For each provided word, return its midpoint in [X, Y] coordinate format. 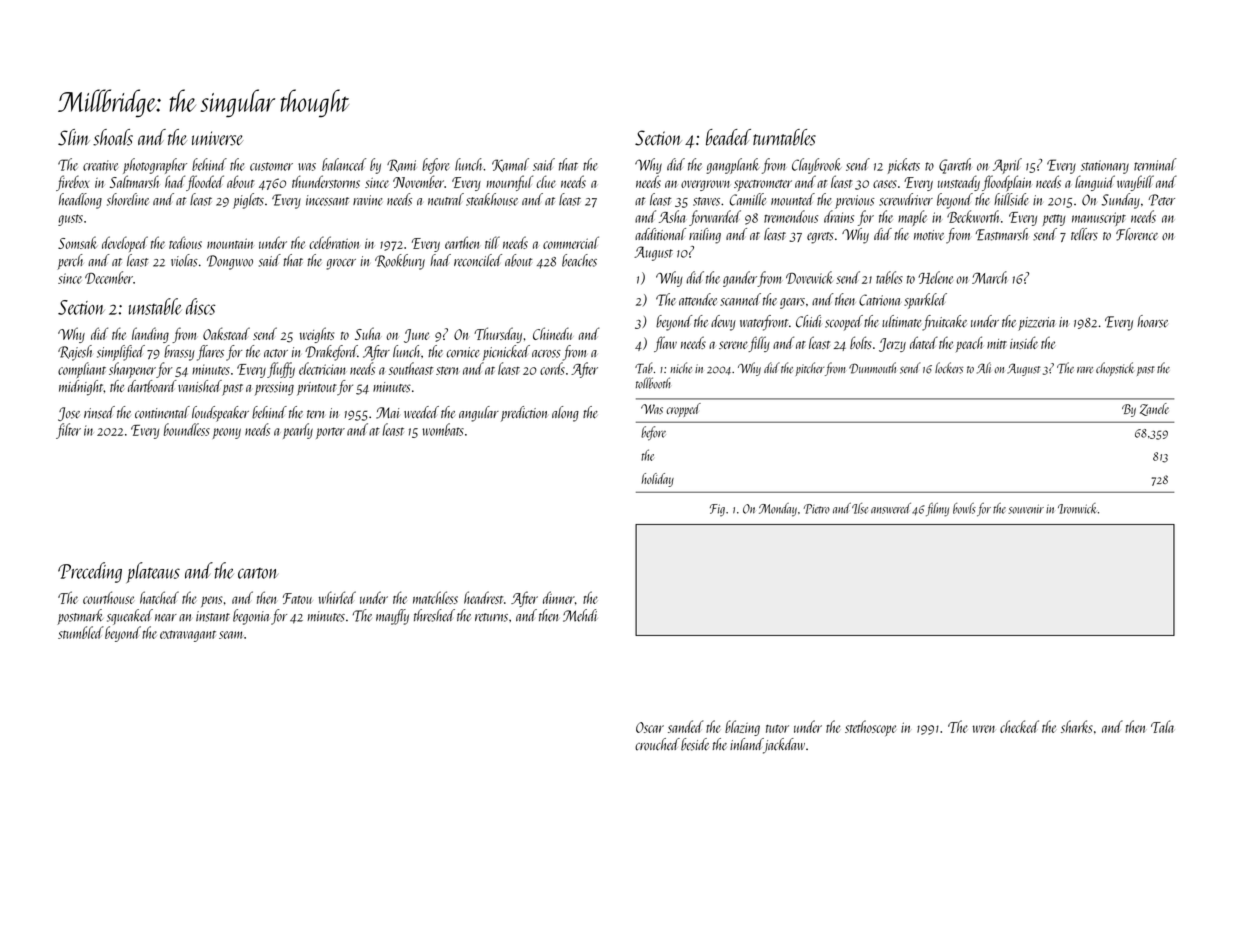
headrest [483, 597]
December [109, 277]
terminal [1155, 164]
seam [230, 635]
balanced [344, 164]
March [989, 277]
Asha [672, 216]
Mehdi [580, 615]
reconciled [478, 260]
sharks [1077, 726]
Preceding [90, 572]
